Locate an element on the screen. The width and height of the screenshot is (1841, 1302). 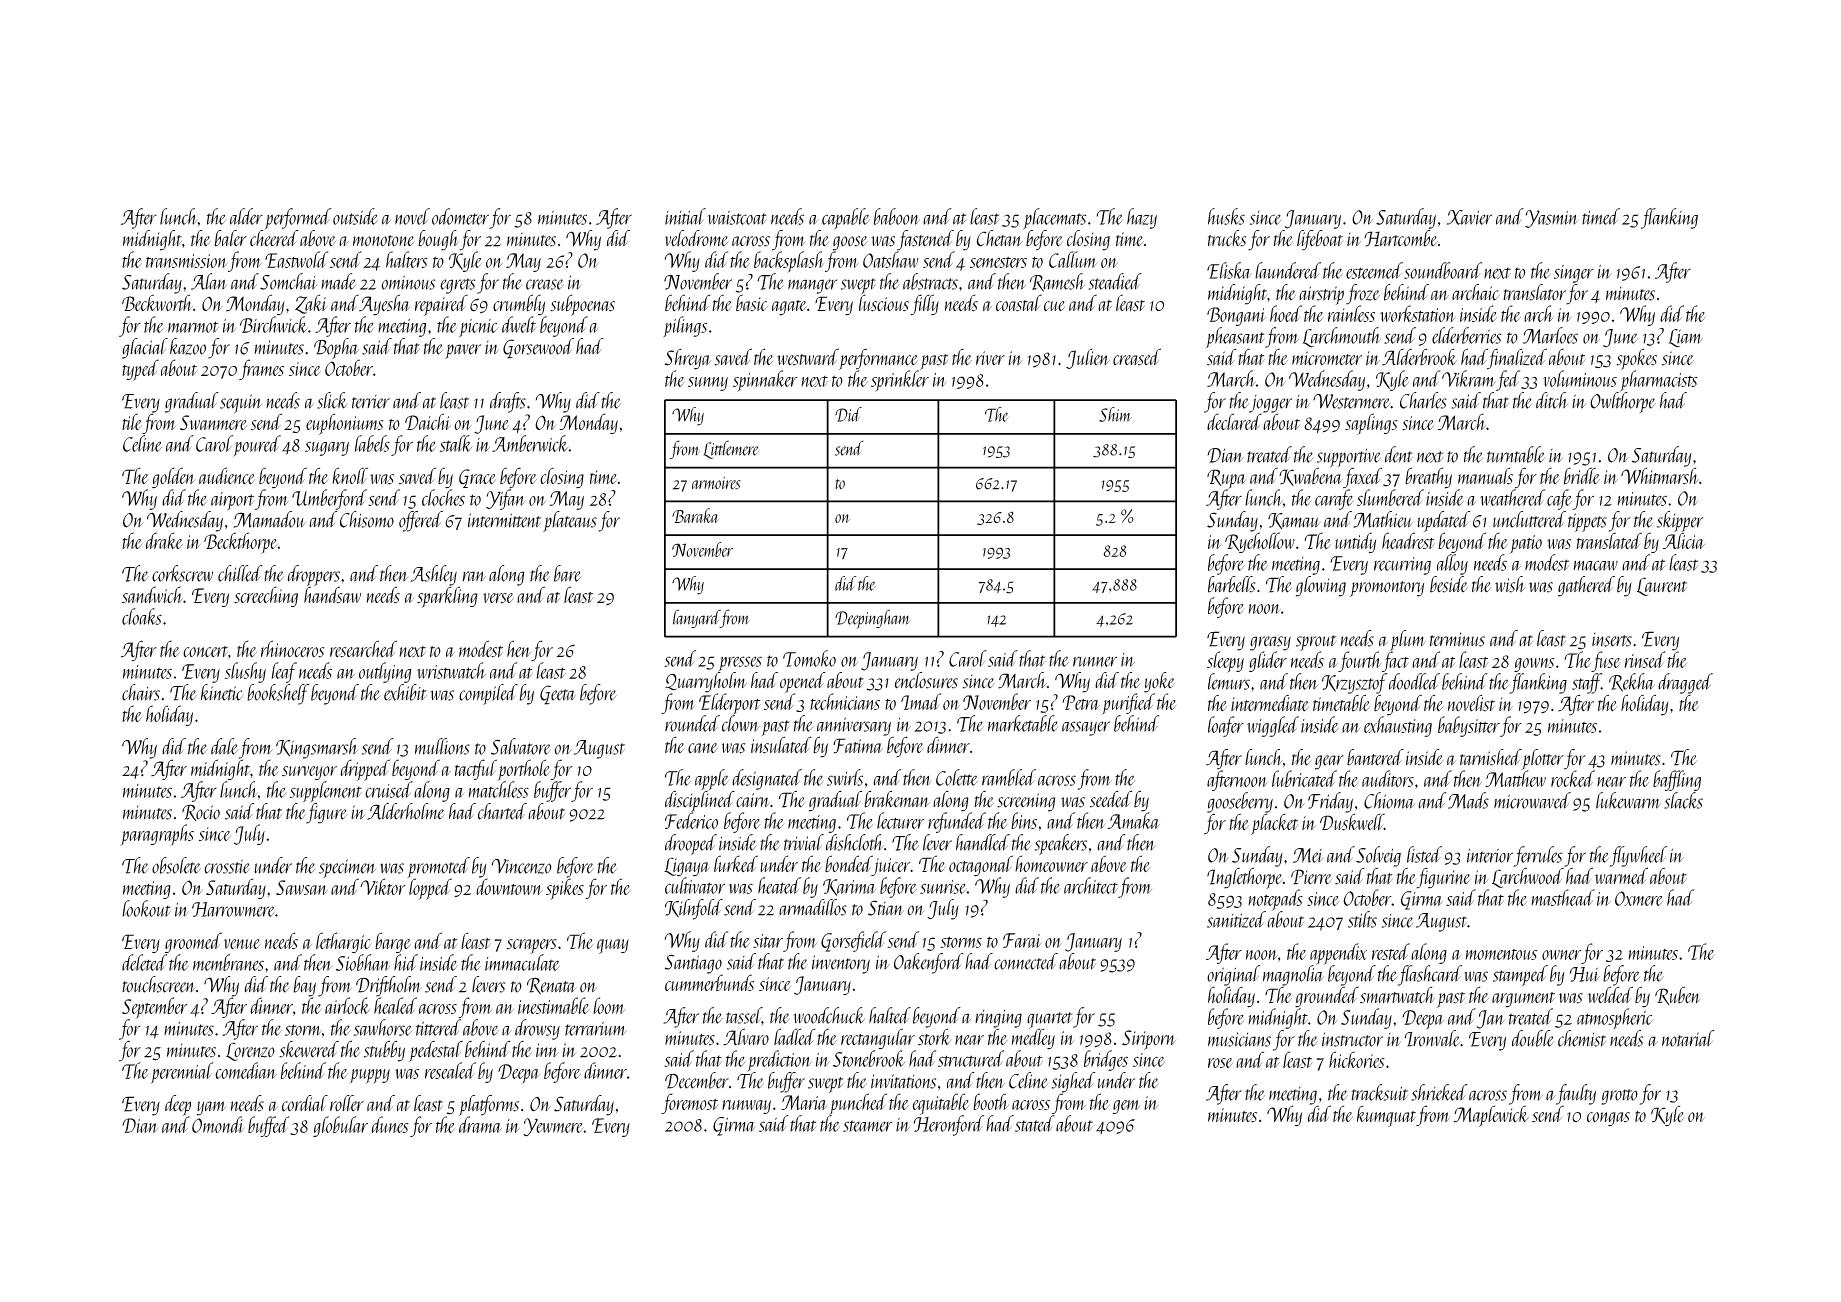
placemats is located at coordinates (1054, 219).
